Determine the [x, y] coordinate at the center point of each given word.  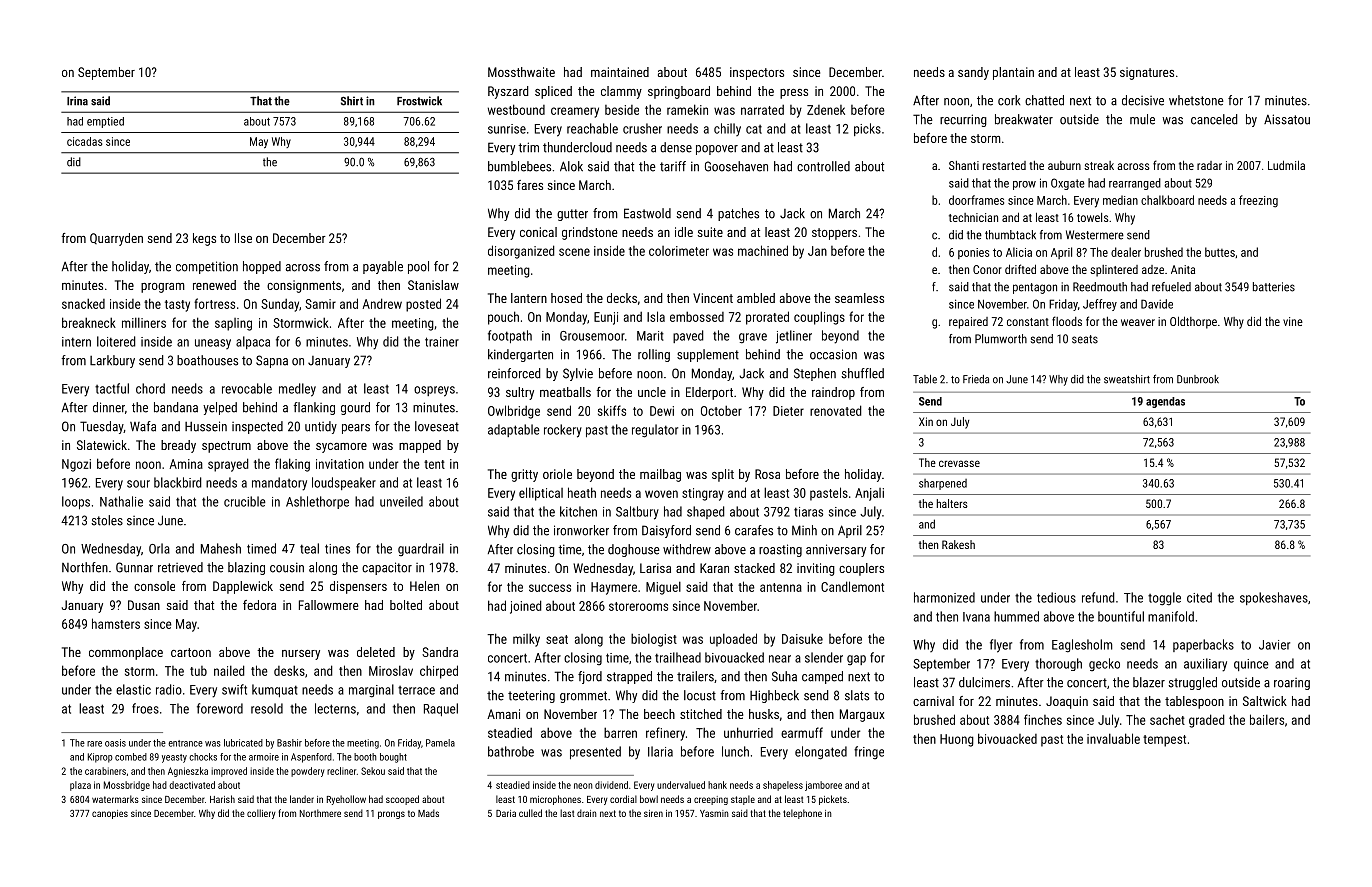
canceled [1214, 119]
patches [738, 214]
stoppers [834, 234]
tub [198, 671]
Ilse [243, 238]
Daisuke [802, 638]
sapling [233, 324]
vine [1293, 321]
